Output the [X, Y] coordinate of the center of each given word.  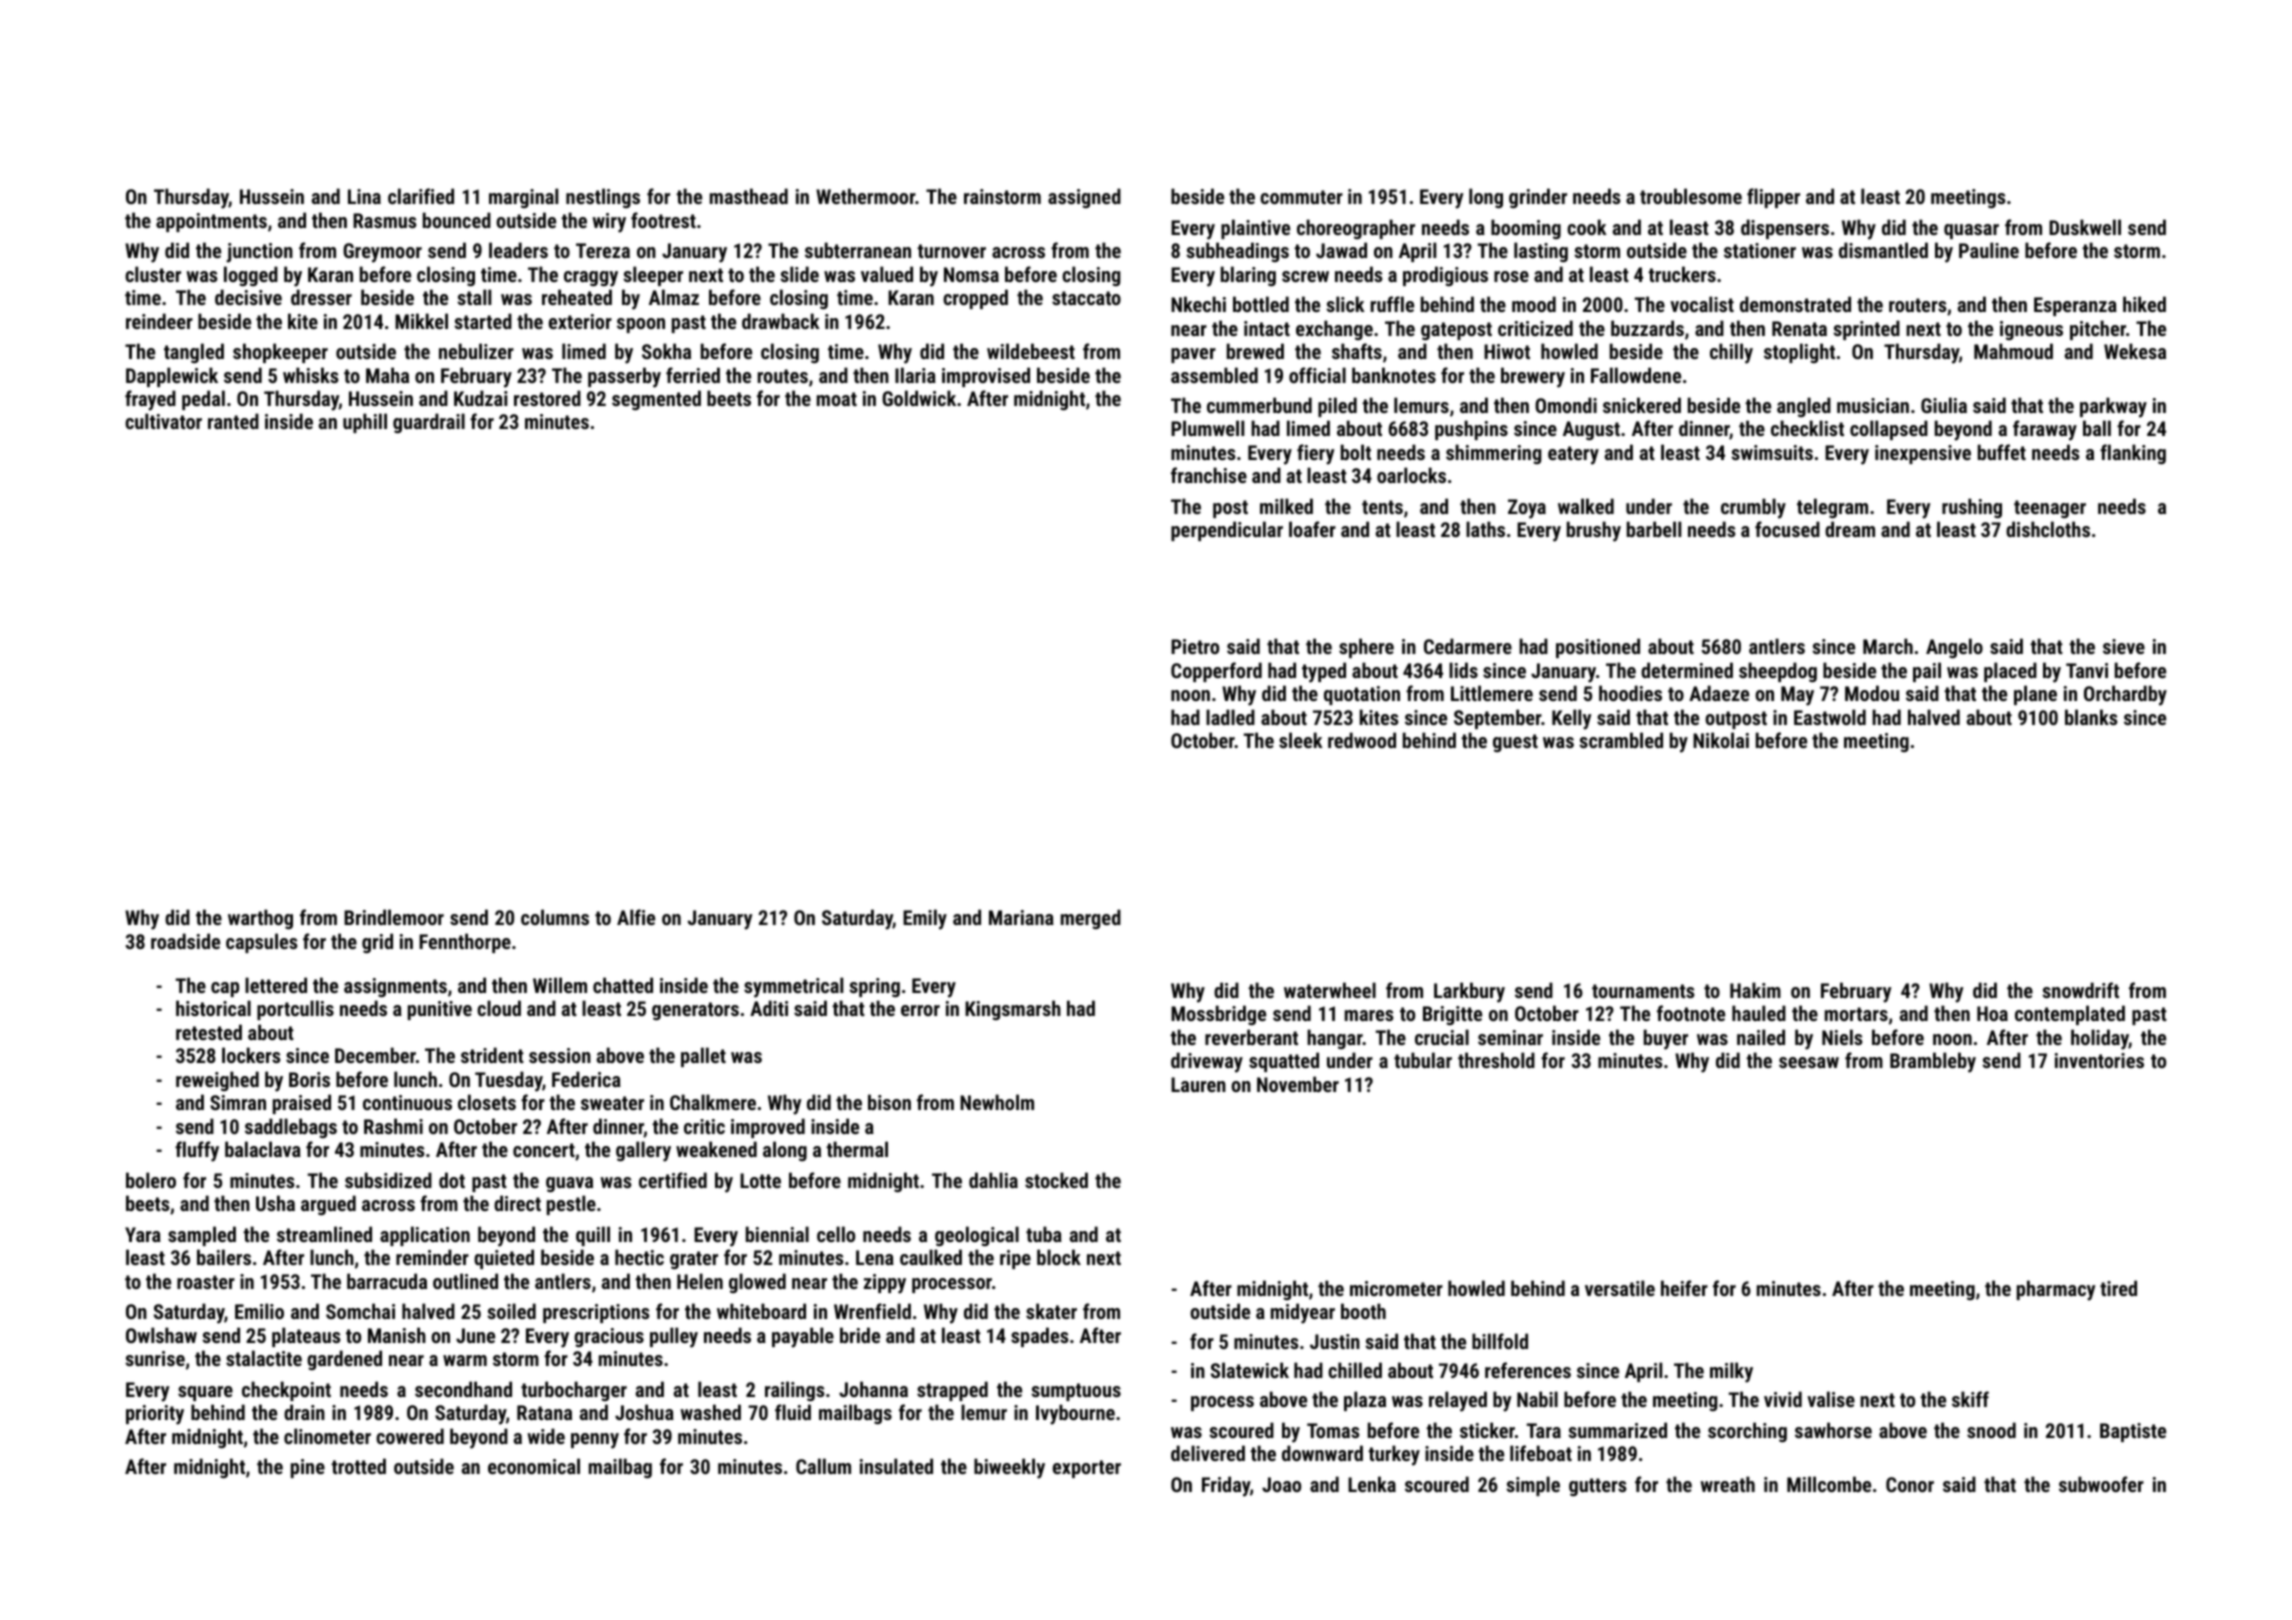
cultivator [163, 421]
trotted [358, 1466]
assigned [1084, 198]
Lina [364, 196]
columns [555, 917]
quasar [1971, 231]
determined [1687, 670]
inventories [2099, 1060]
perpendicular [1227, 531]
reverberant [1251, 1037]
